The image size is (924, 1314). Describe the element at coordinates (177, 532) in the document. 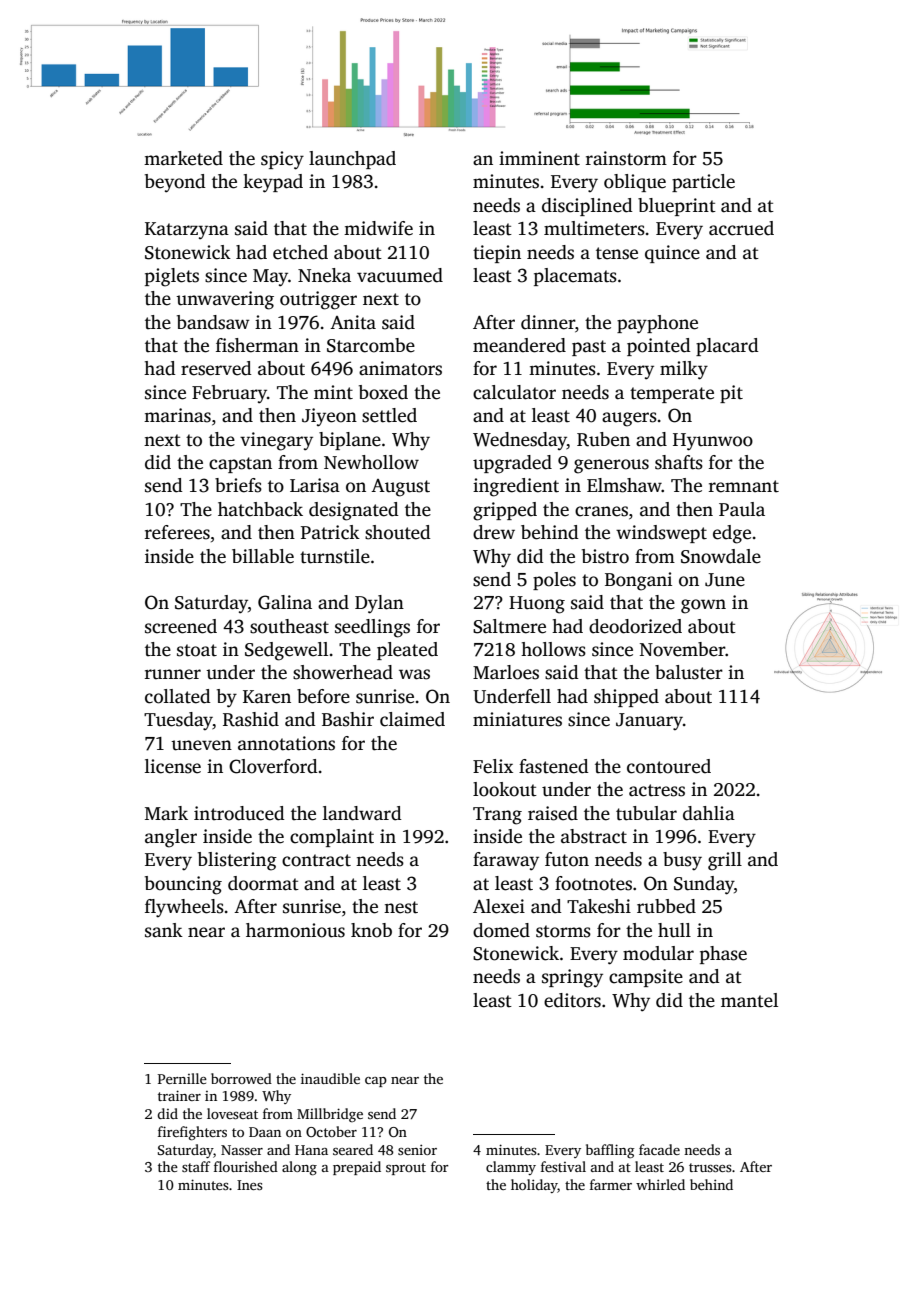

I see `referees` at that location.
